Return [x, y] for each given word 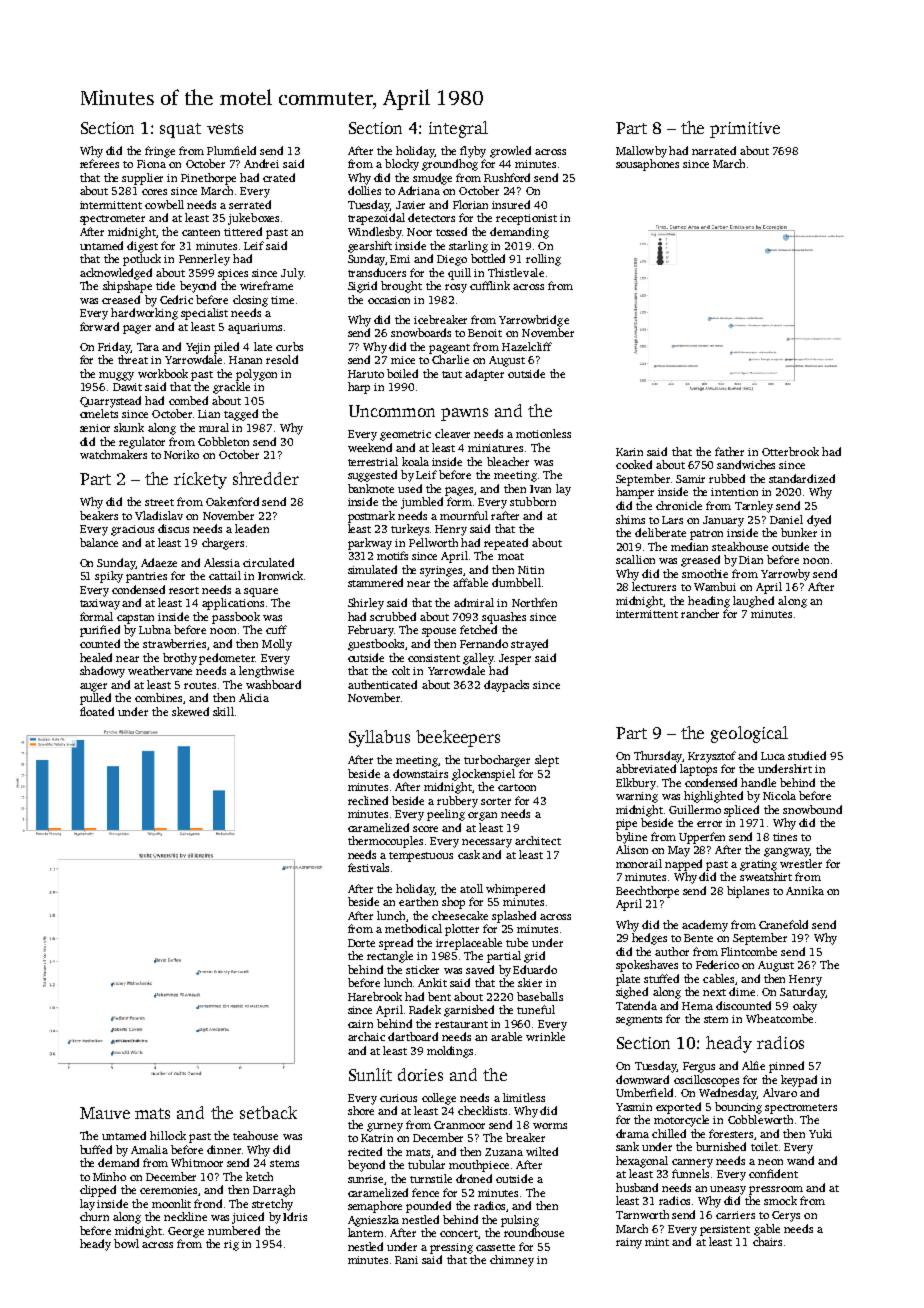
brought [401, 287]
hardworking [144, 314]
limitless [524, 1097]
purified [100, 631]
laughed [753, 602]
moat [511, 556]
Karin [629, 452]
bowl [126, 1243]
